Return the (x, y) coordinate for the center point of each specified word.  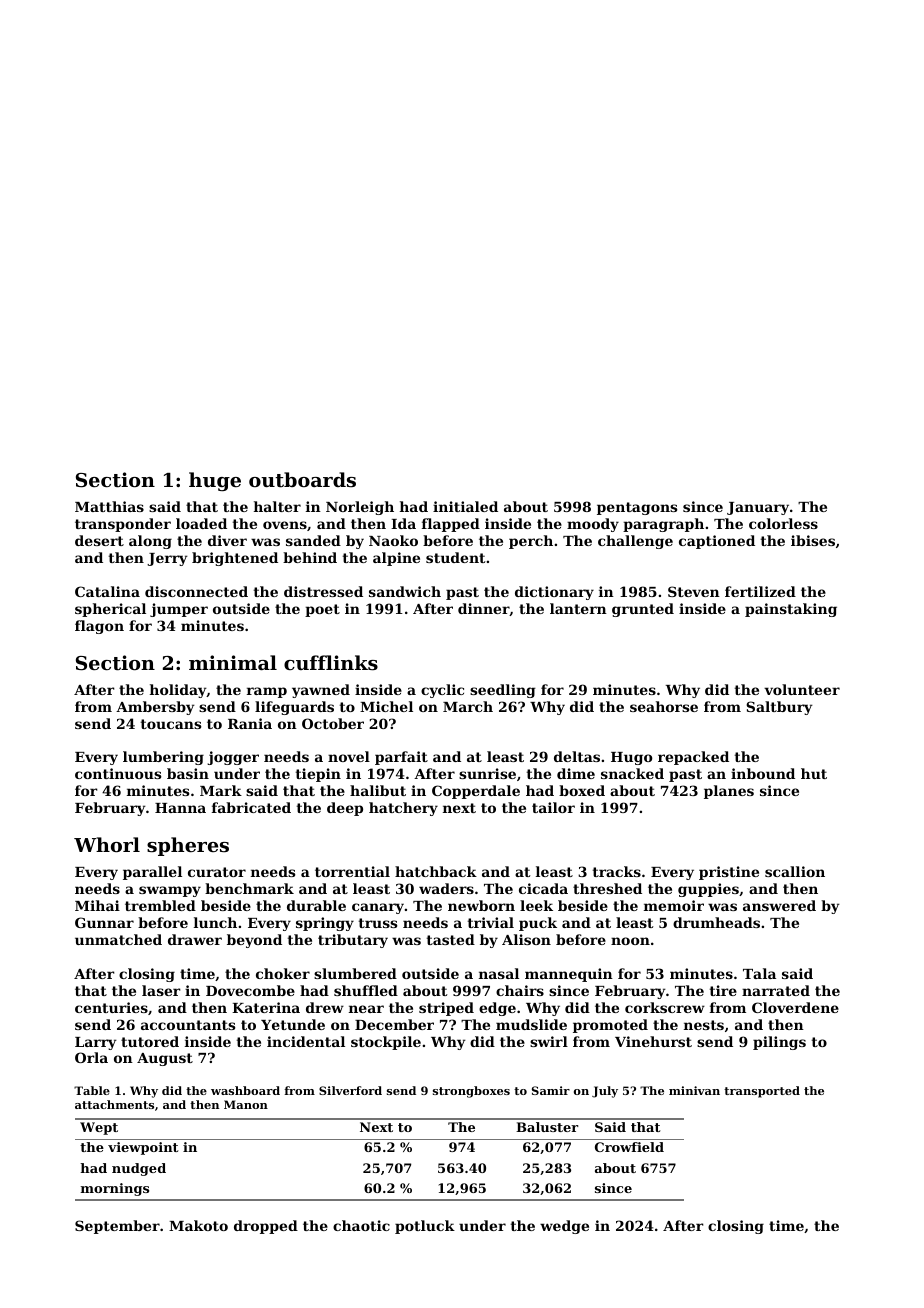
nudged (139, 1169)
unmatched (118, 939)
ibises (813, 540)
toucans (171, 724)
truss (378, 923)
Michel (386, 706)
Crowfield (629, 1147)
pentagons (637, 508)
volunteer (802, 689)
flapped (451, 525)
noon (630, 941)
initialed (465, 506)
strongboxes (471, 1092)
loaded (201, 523)
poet (322, 610)
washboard (245, 1090)
